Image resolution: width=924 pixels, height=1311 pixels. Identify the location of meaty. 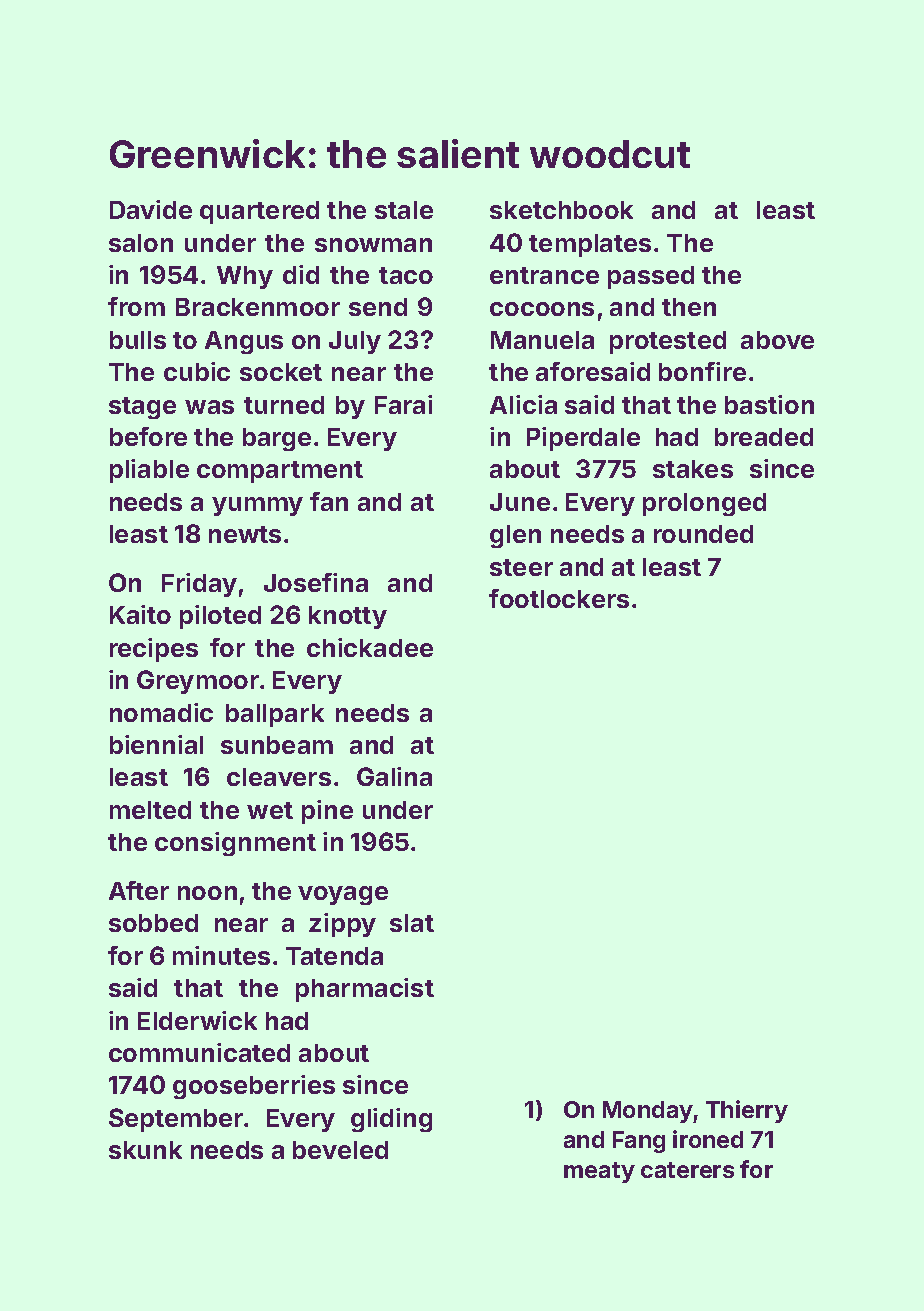
(599, 1172).
